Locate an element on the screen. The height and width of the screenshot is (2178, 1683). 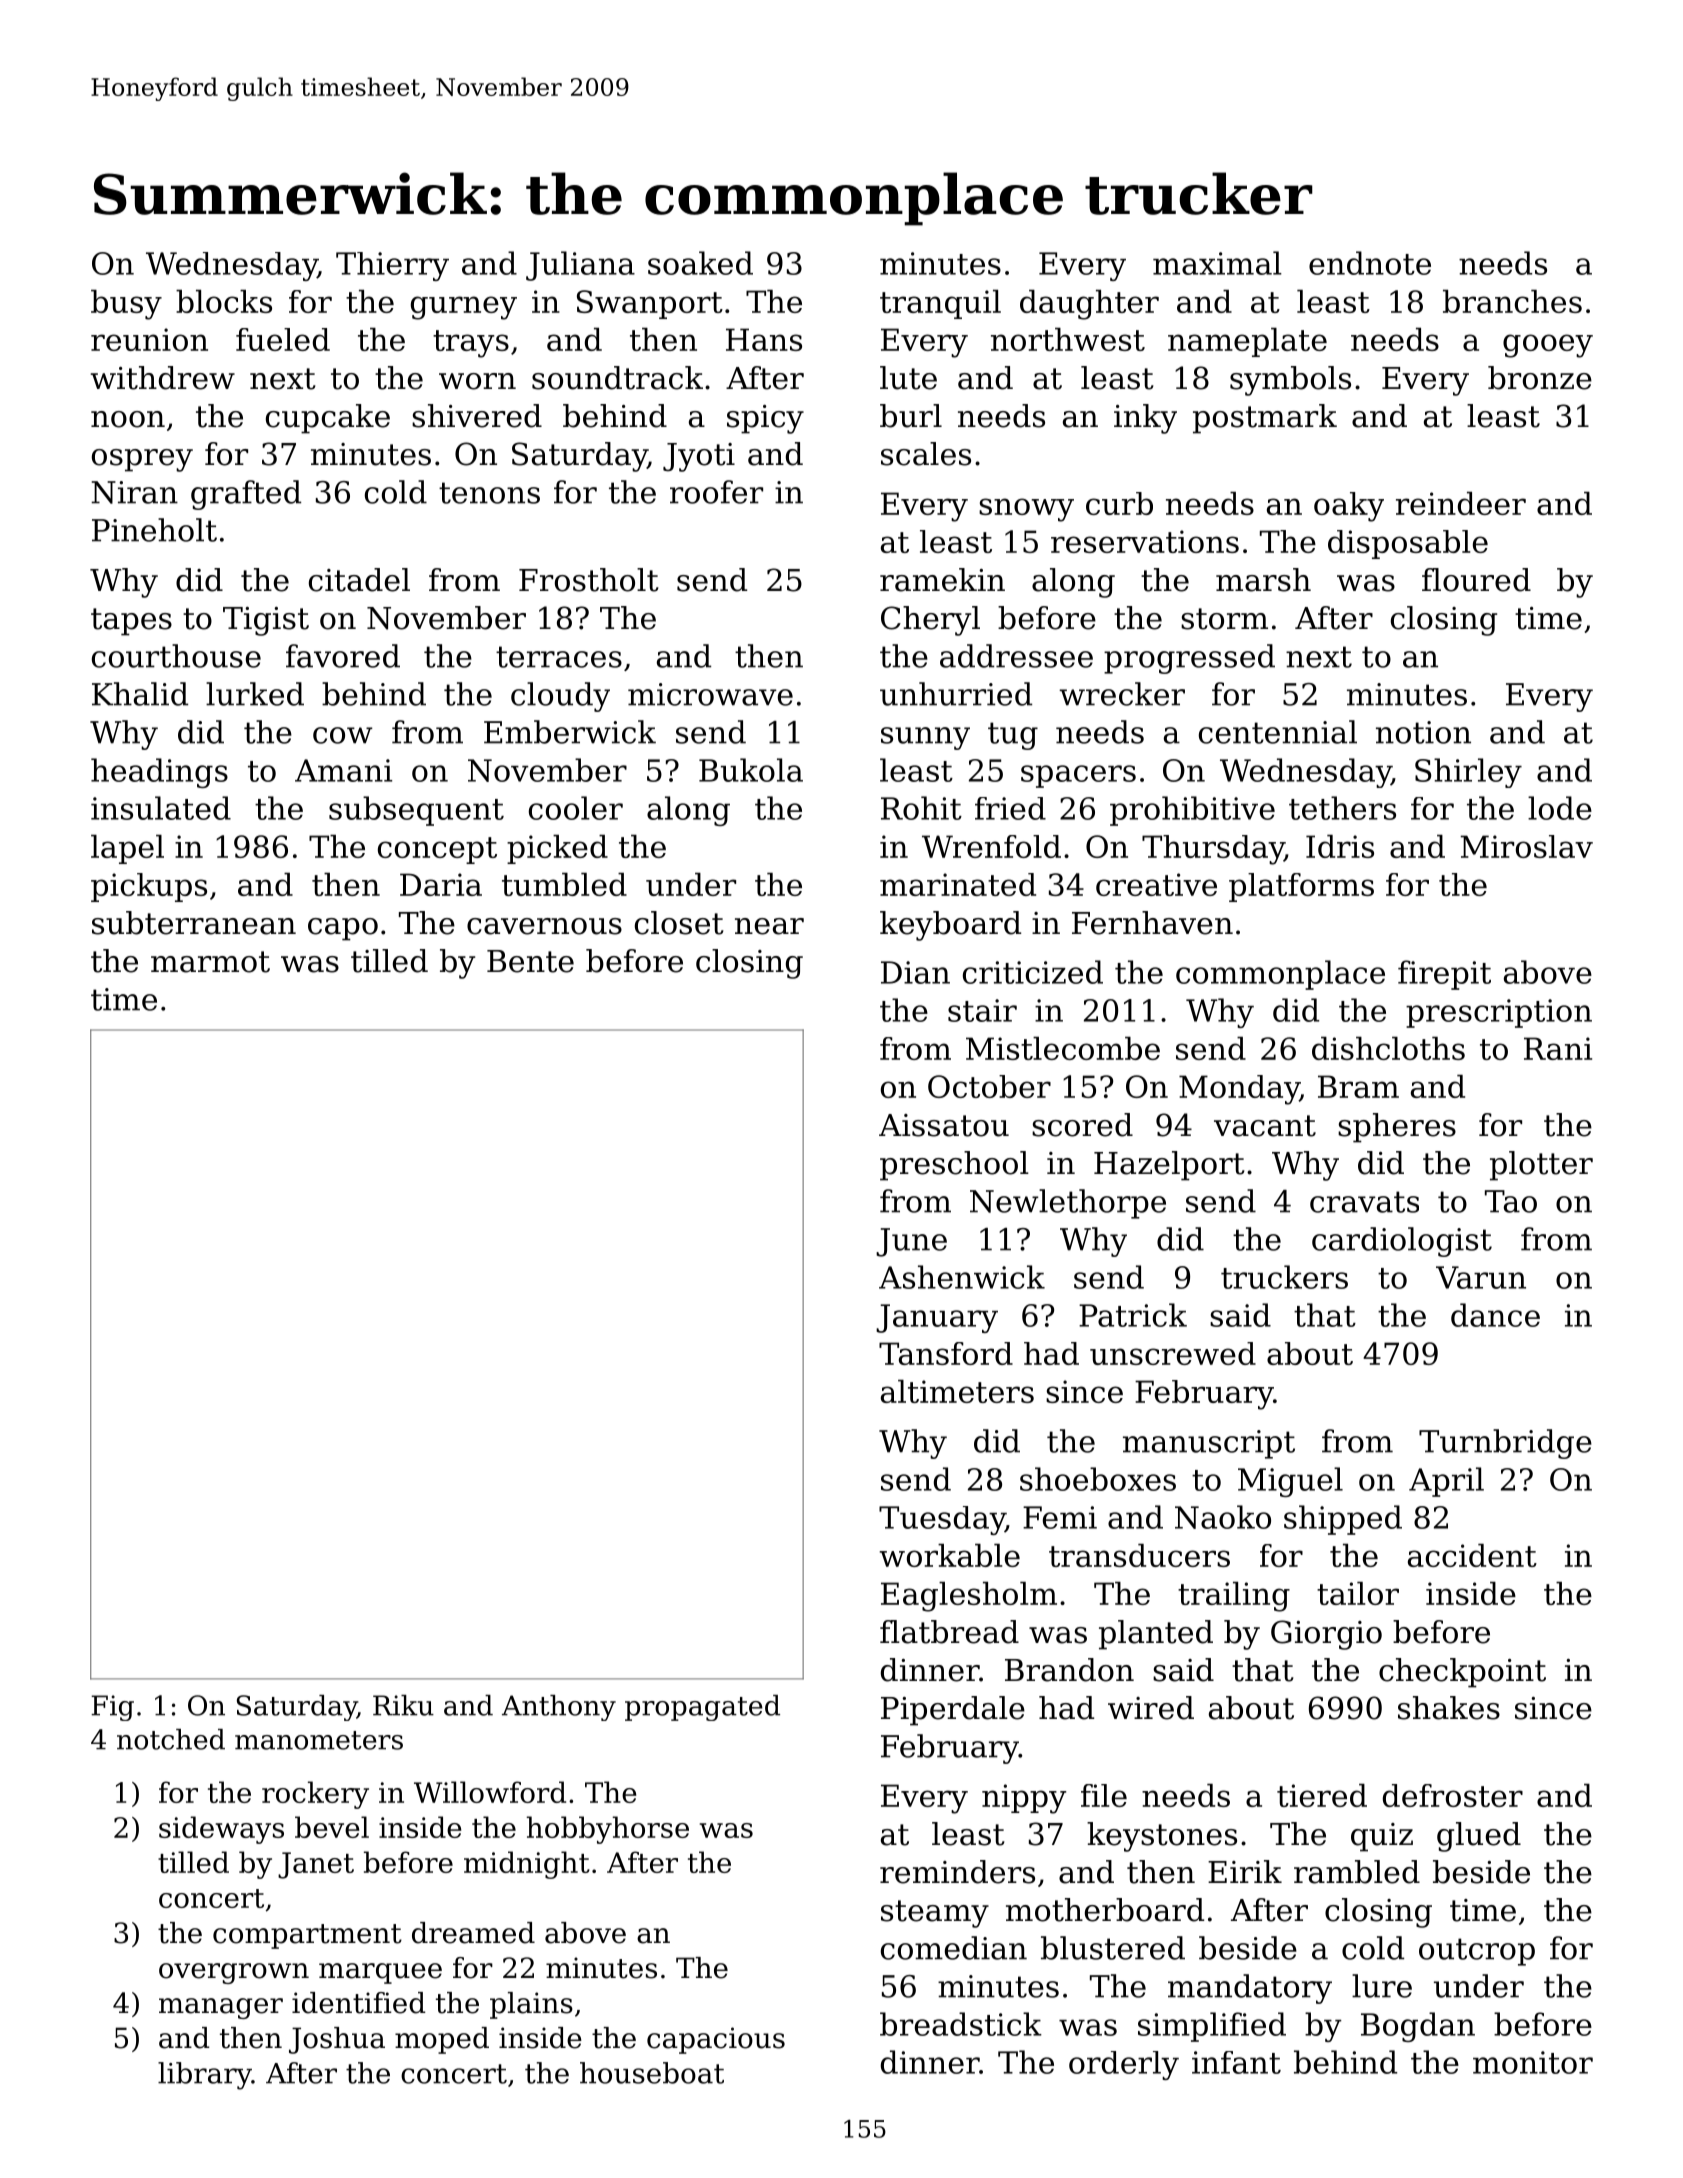
houseboat is located at coordinates (652, 2073).
